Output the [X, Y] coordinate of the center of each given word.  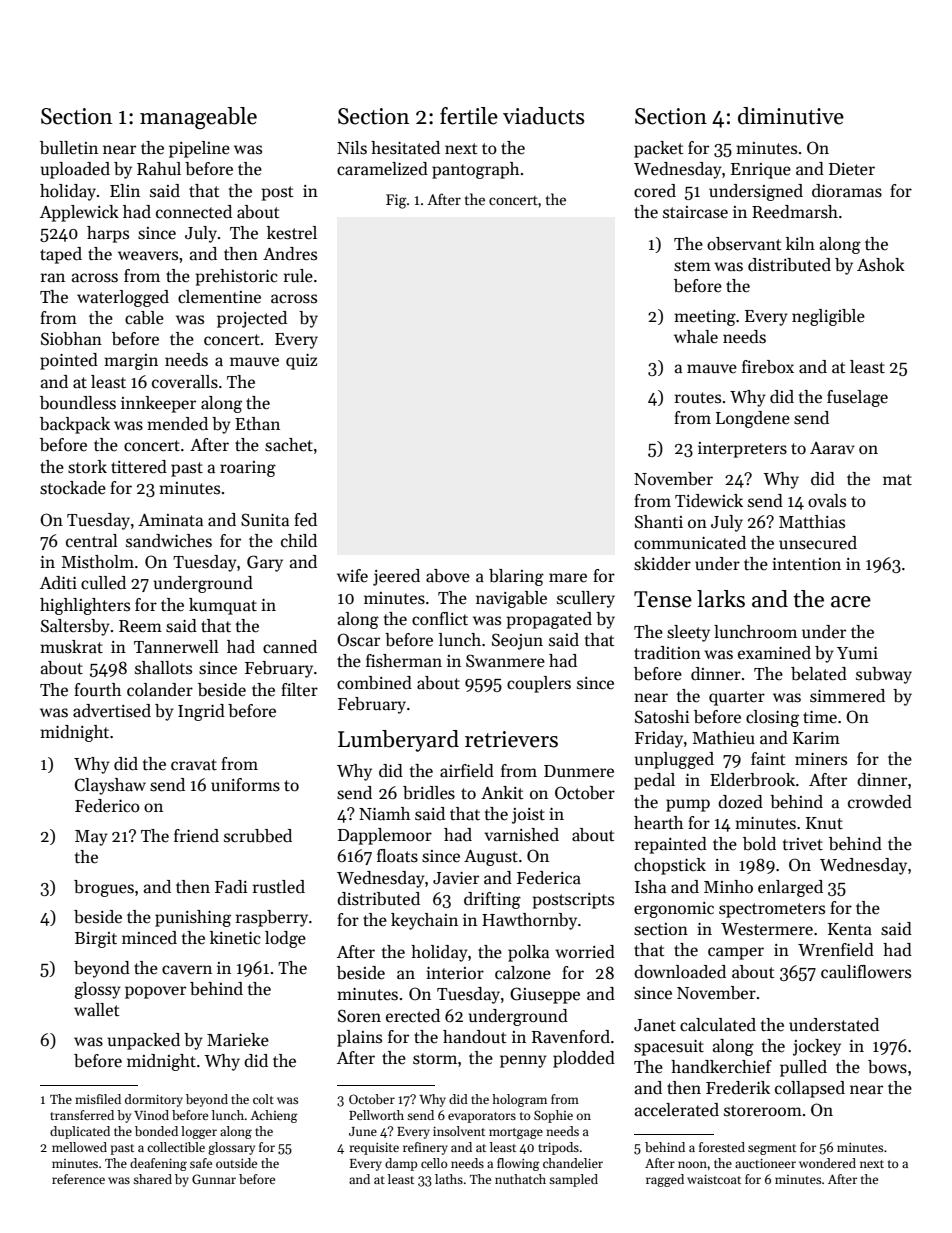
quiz [301, 362]
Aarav [832, 448]
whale [696, 337]
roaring [248, 469]
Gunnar [214, 1179]
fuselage [857, 398]
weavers [148, 256]
